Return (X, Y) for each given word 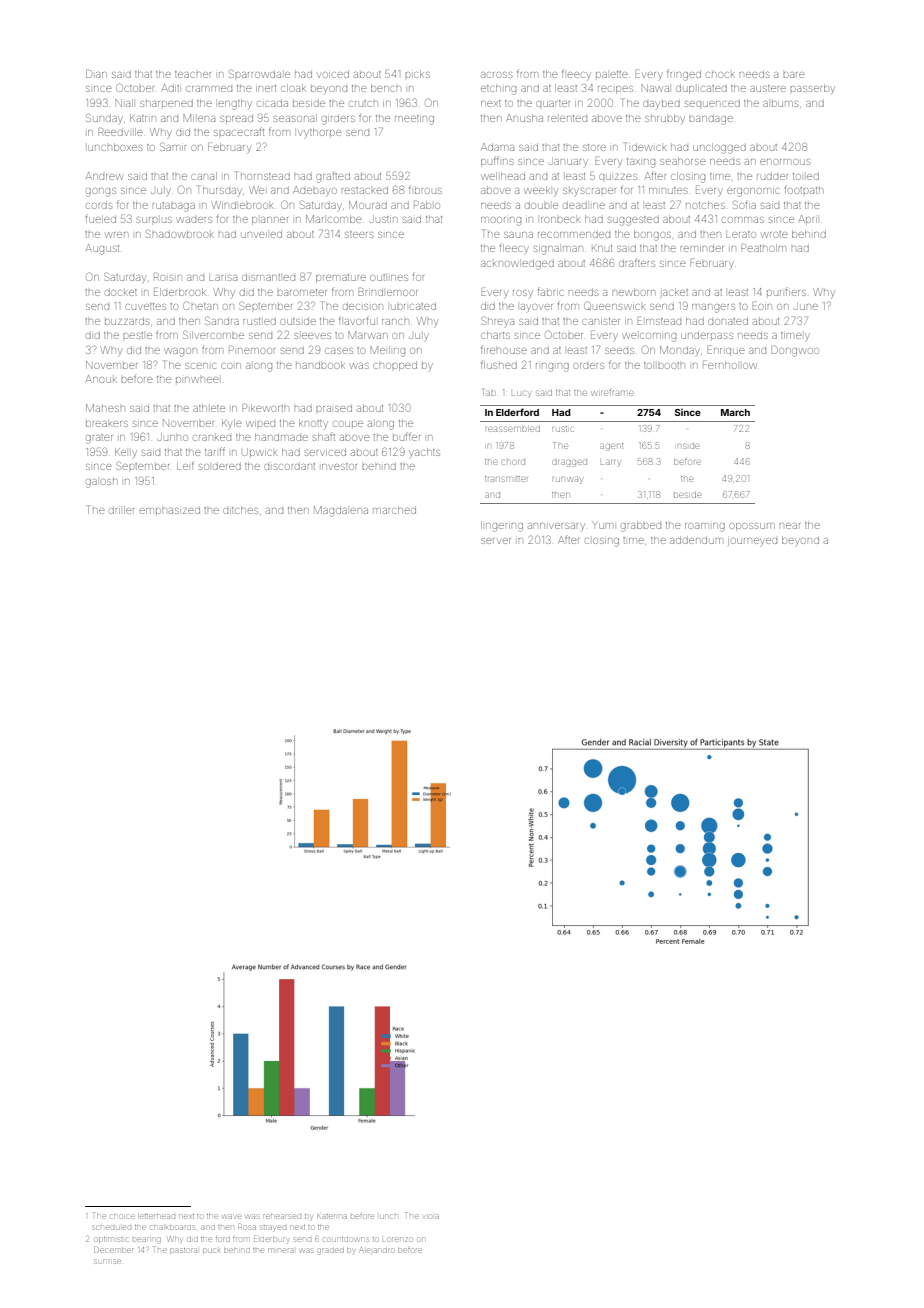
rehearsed (282, 1216)
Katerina (332, 1216)
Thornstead (263, 176)
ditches (240, 510)
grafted (333, 177)
